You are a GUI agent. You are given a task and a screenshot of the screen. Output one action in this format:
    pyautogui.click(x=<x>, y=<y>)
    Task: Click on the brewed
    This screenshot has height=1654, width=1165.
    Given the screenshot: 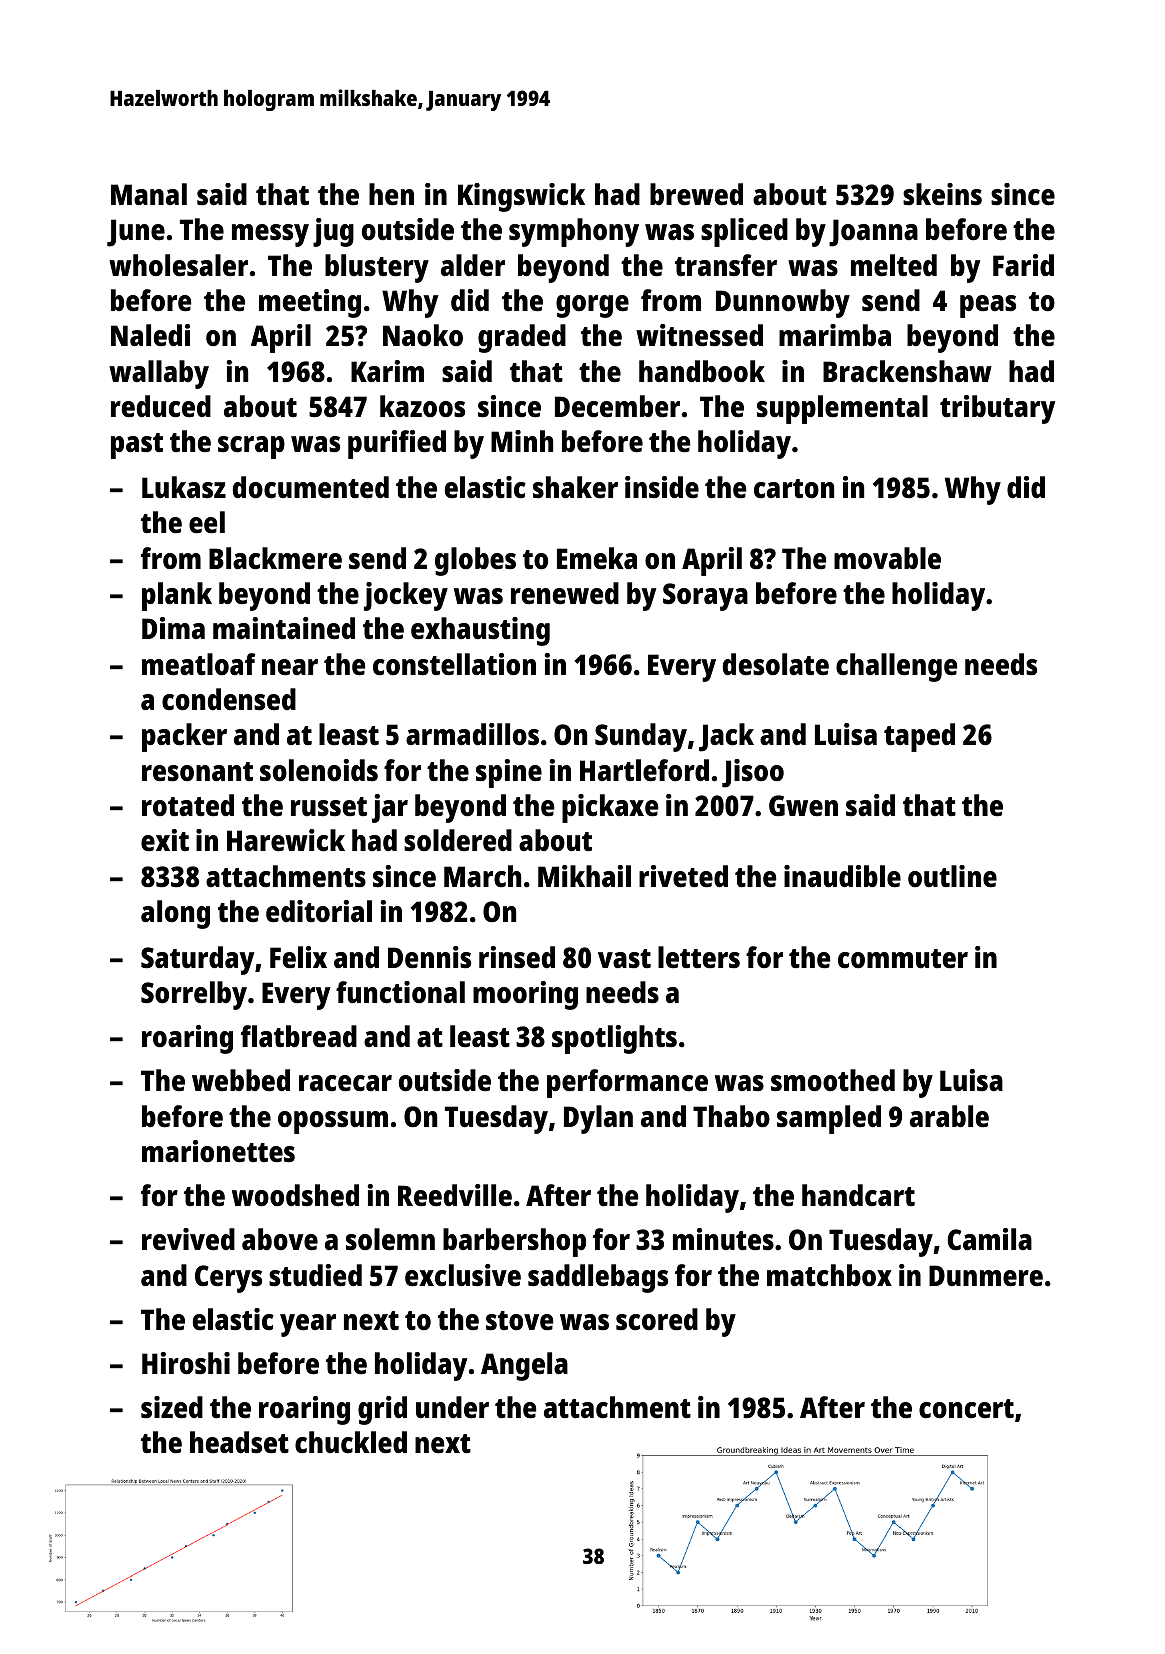 What is the action you would take?
    pyautogui.click(x=696, y=194)
